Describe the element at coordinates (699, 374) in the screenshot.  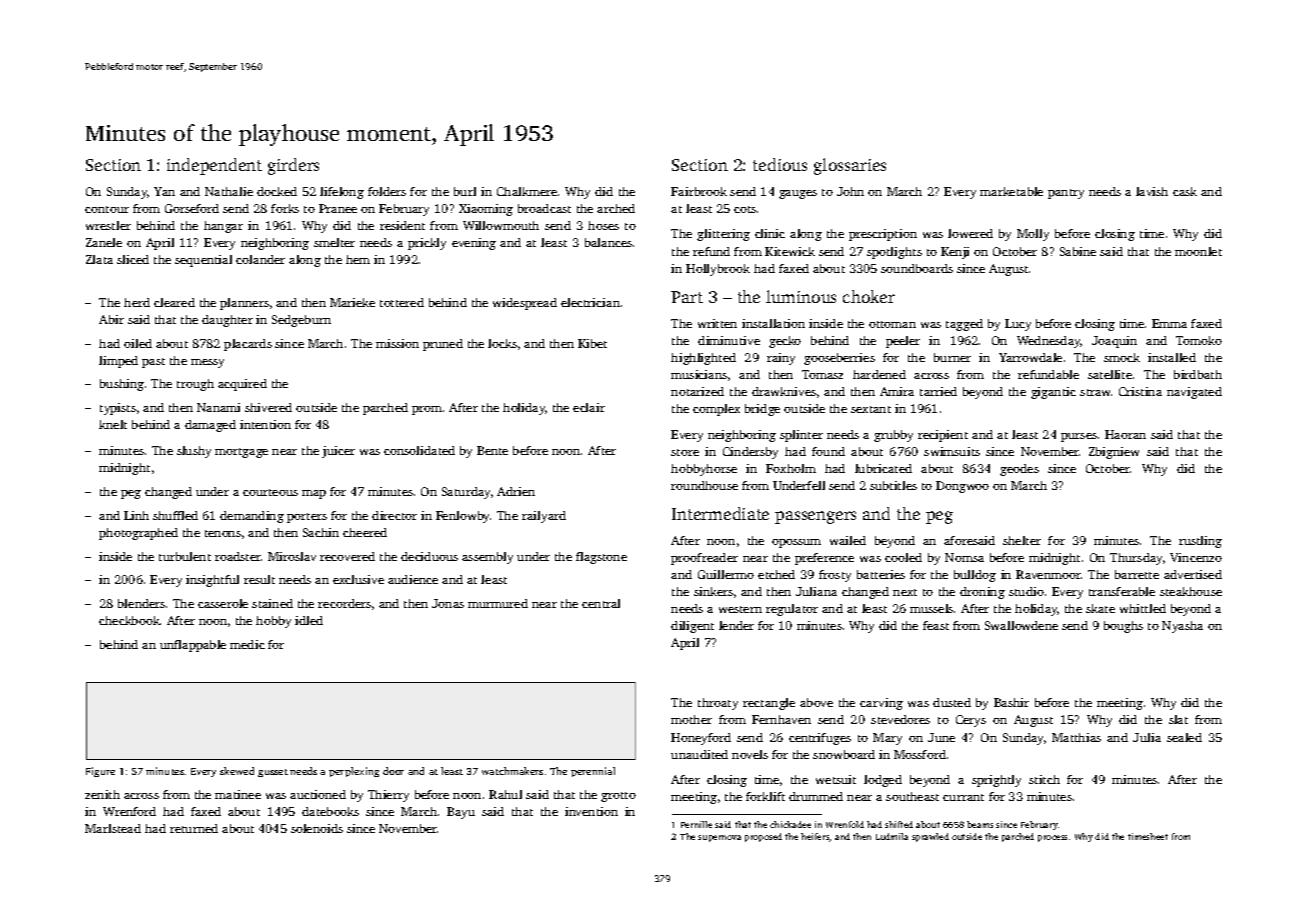
I see `musicians` at that location.
